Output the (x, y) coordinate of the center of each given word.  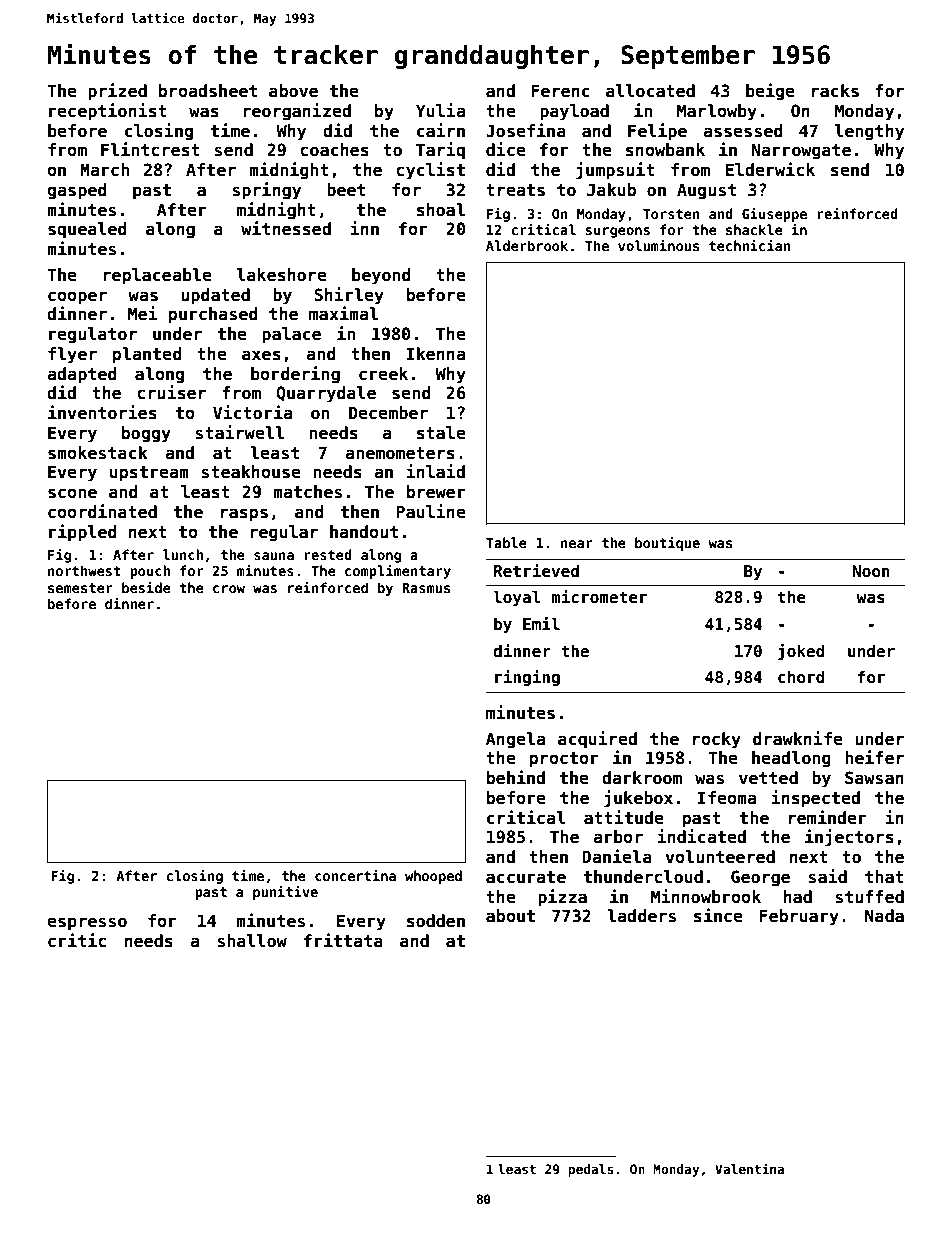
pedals (591, 1170)
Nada (884, 916)
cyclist (430, 171)
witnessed (286, 228)
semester (80, 588)
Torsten (671, 214)
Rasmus (426, 588)
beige (770, 92)
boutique (667, 544)
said (827, 876)
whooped (433, 877)
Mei (143, 313)
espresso (87, 924)
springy (266, 191)
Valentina (749, 1168)
